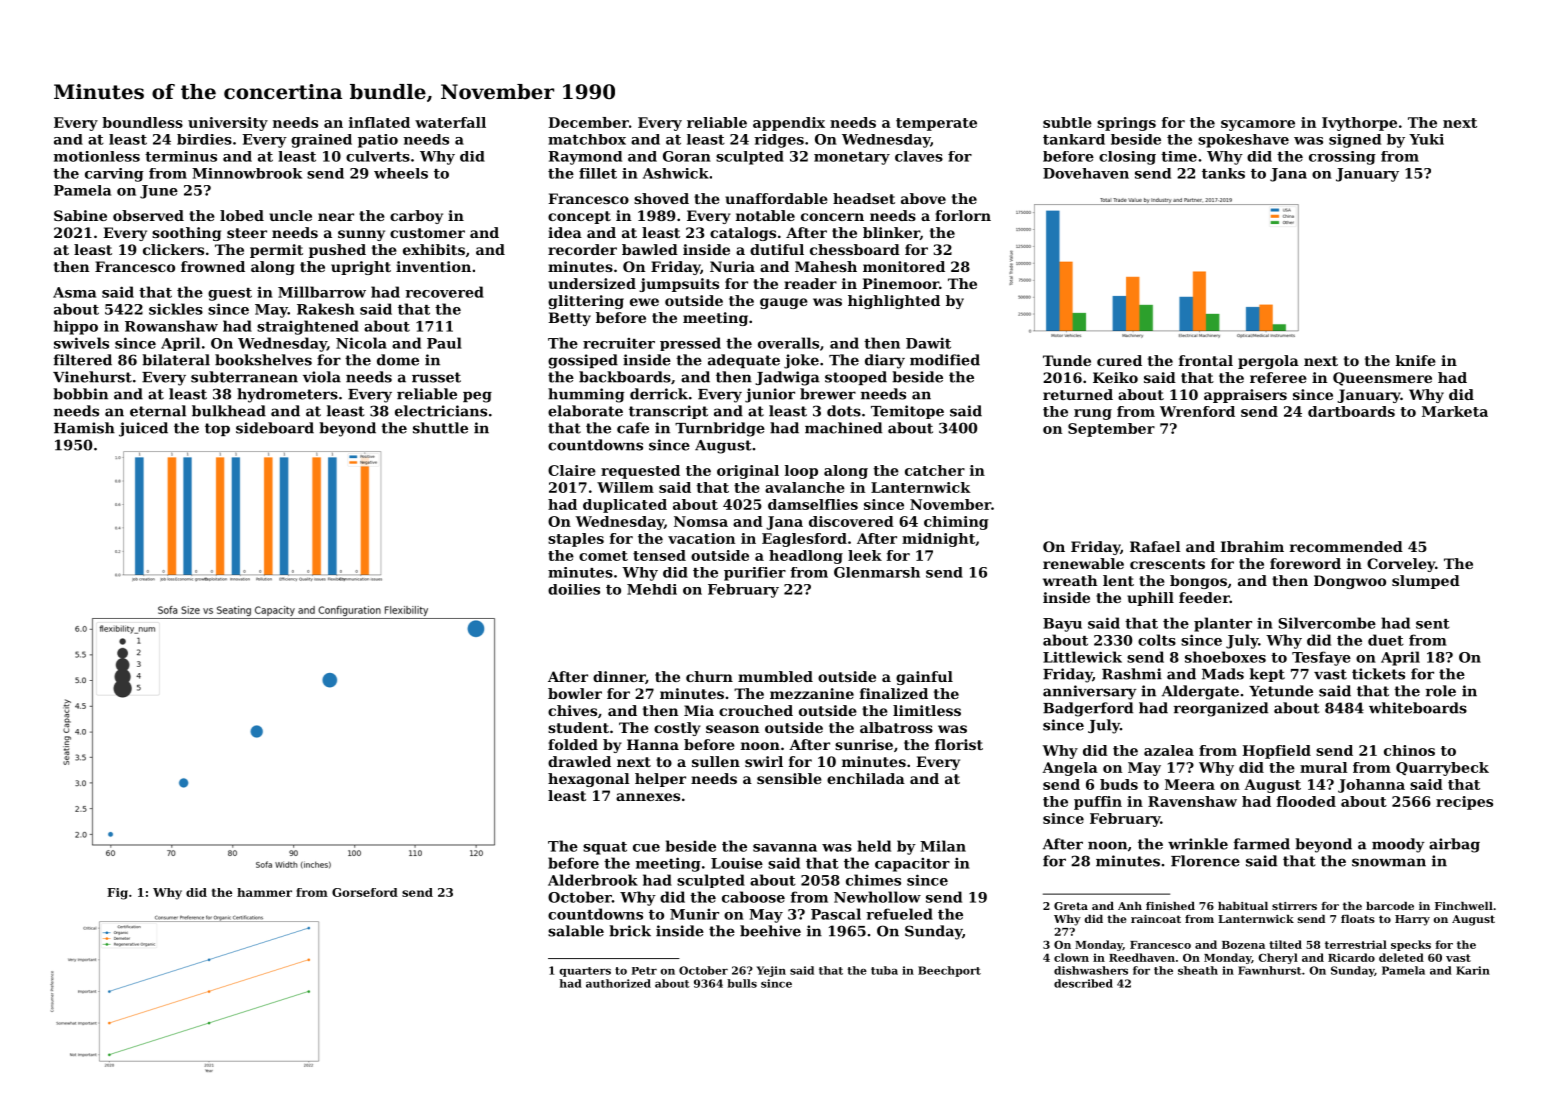 The width and height of the page is (1550, 1096). I want to click on deleted, so click(1401, 957).
